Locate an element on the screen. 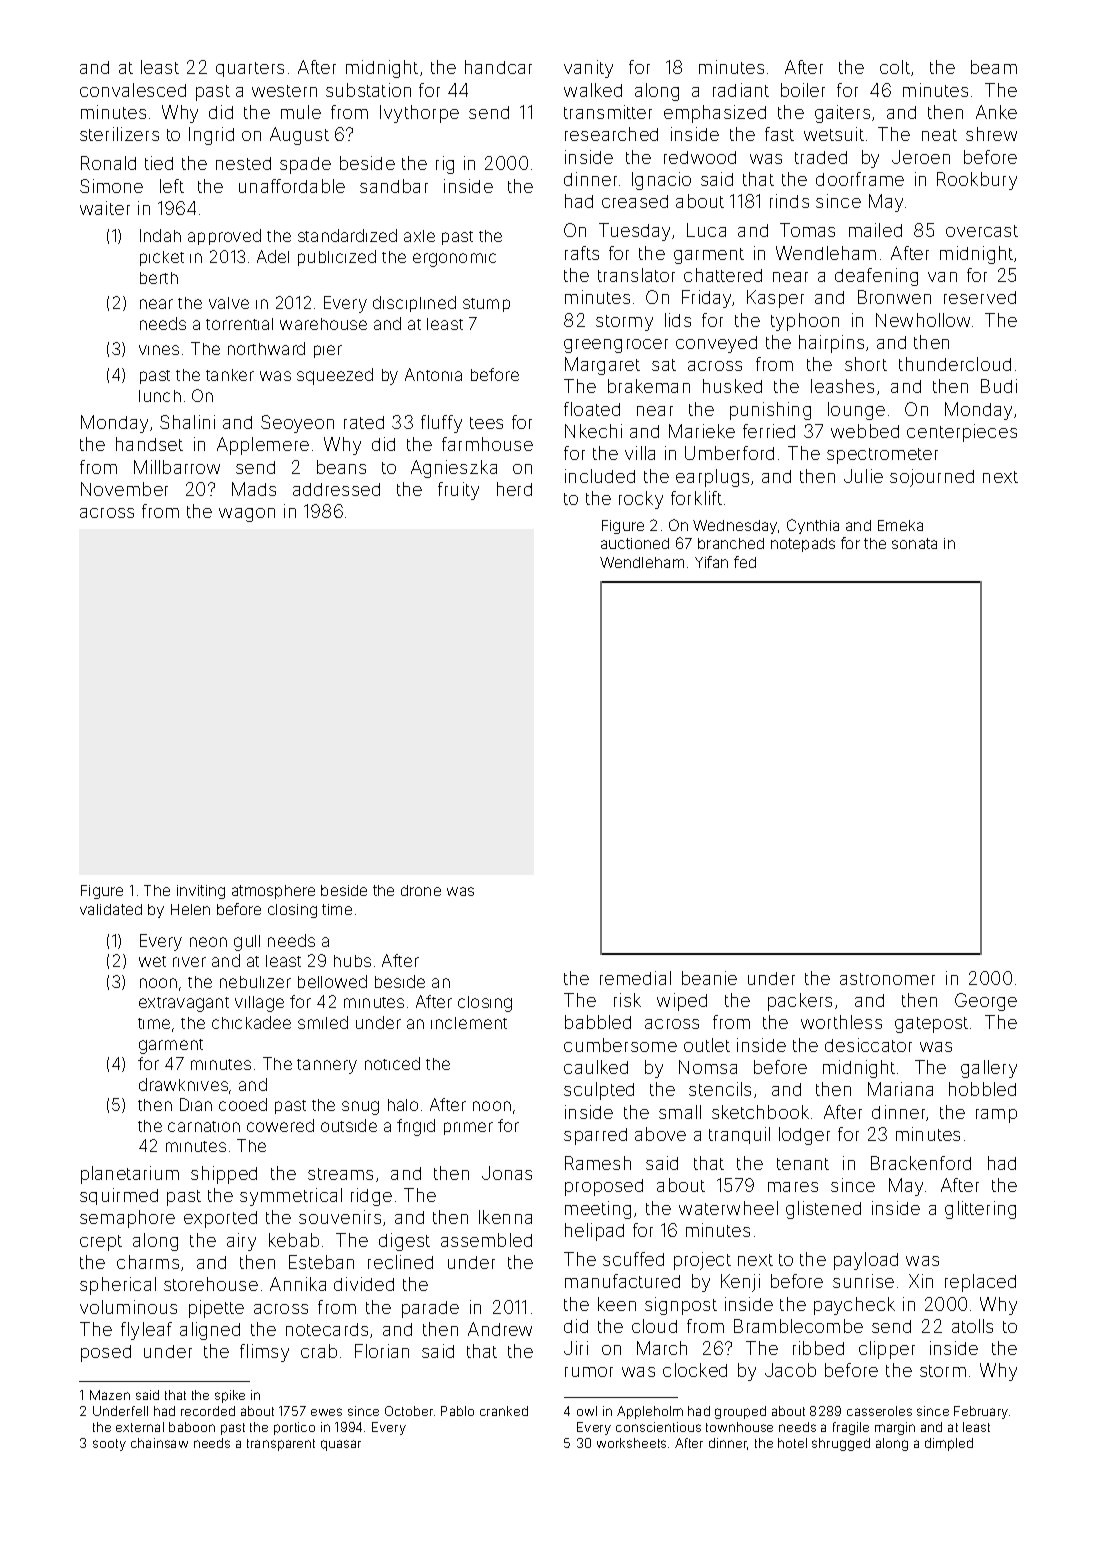 This screenshot has width=1098, height=1553. astronomer is located at coordinates (887, 979).
